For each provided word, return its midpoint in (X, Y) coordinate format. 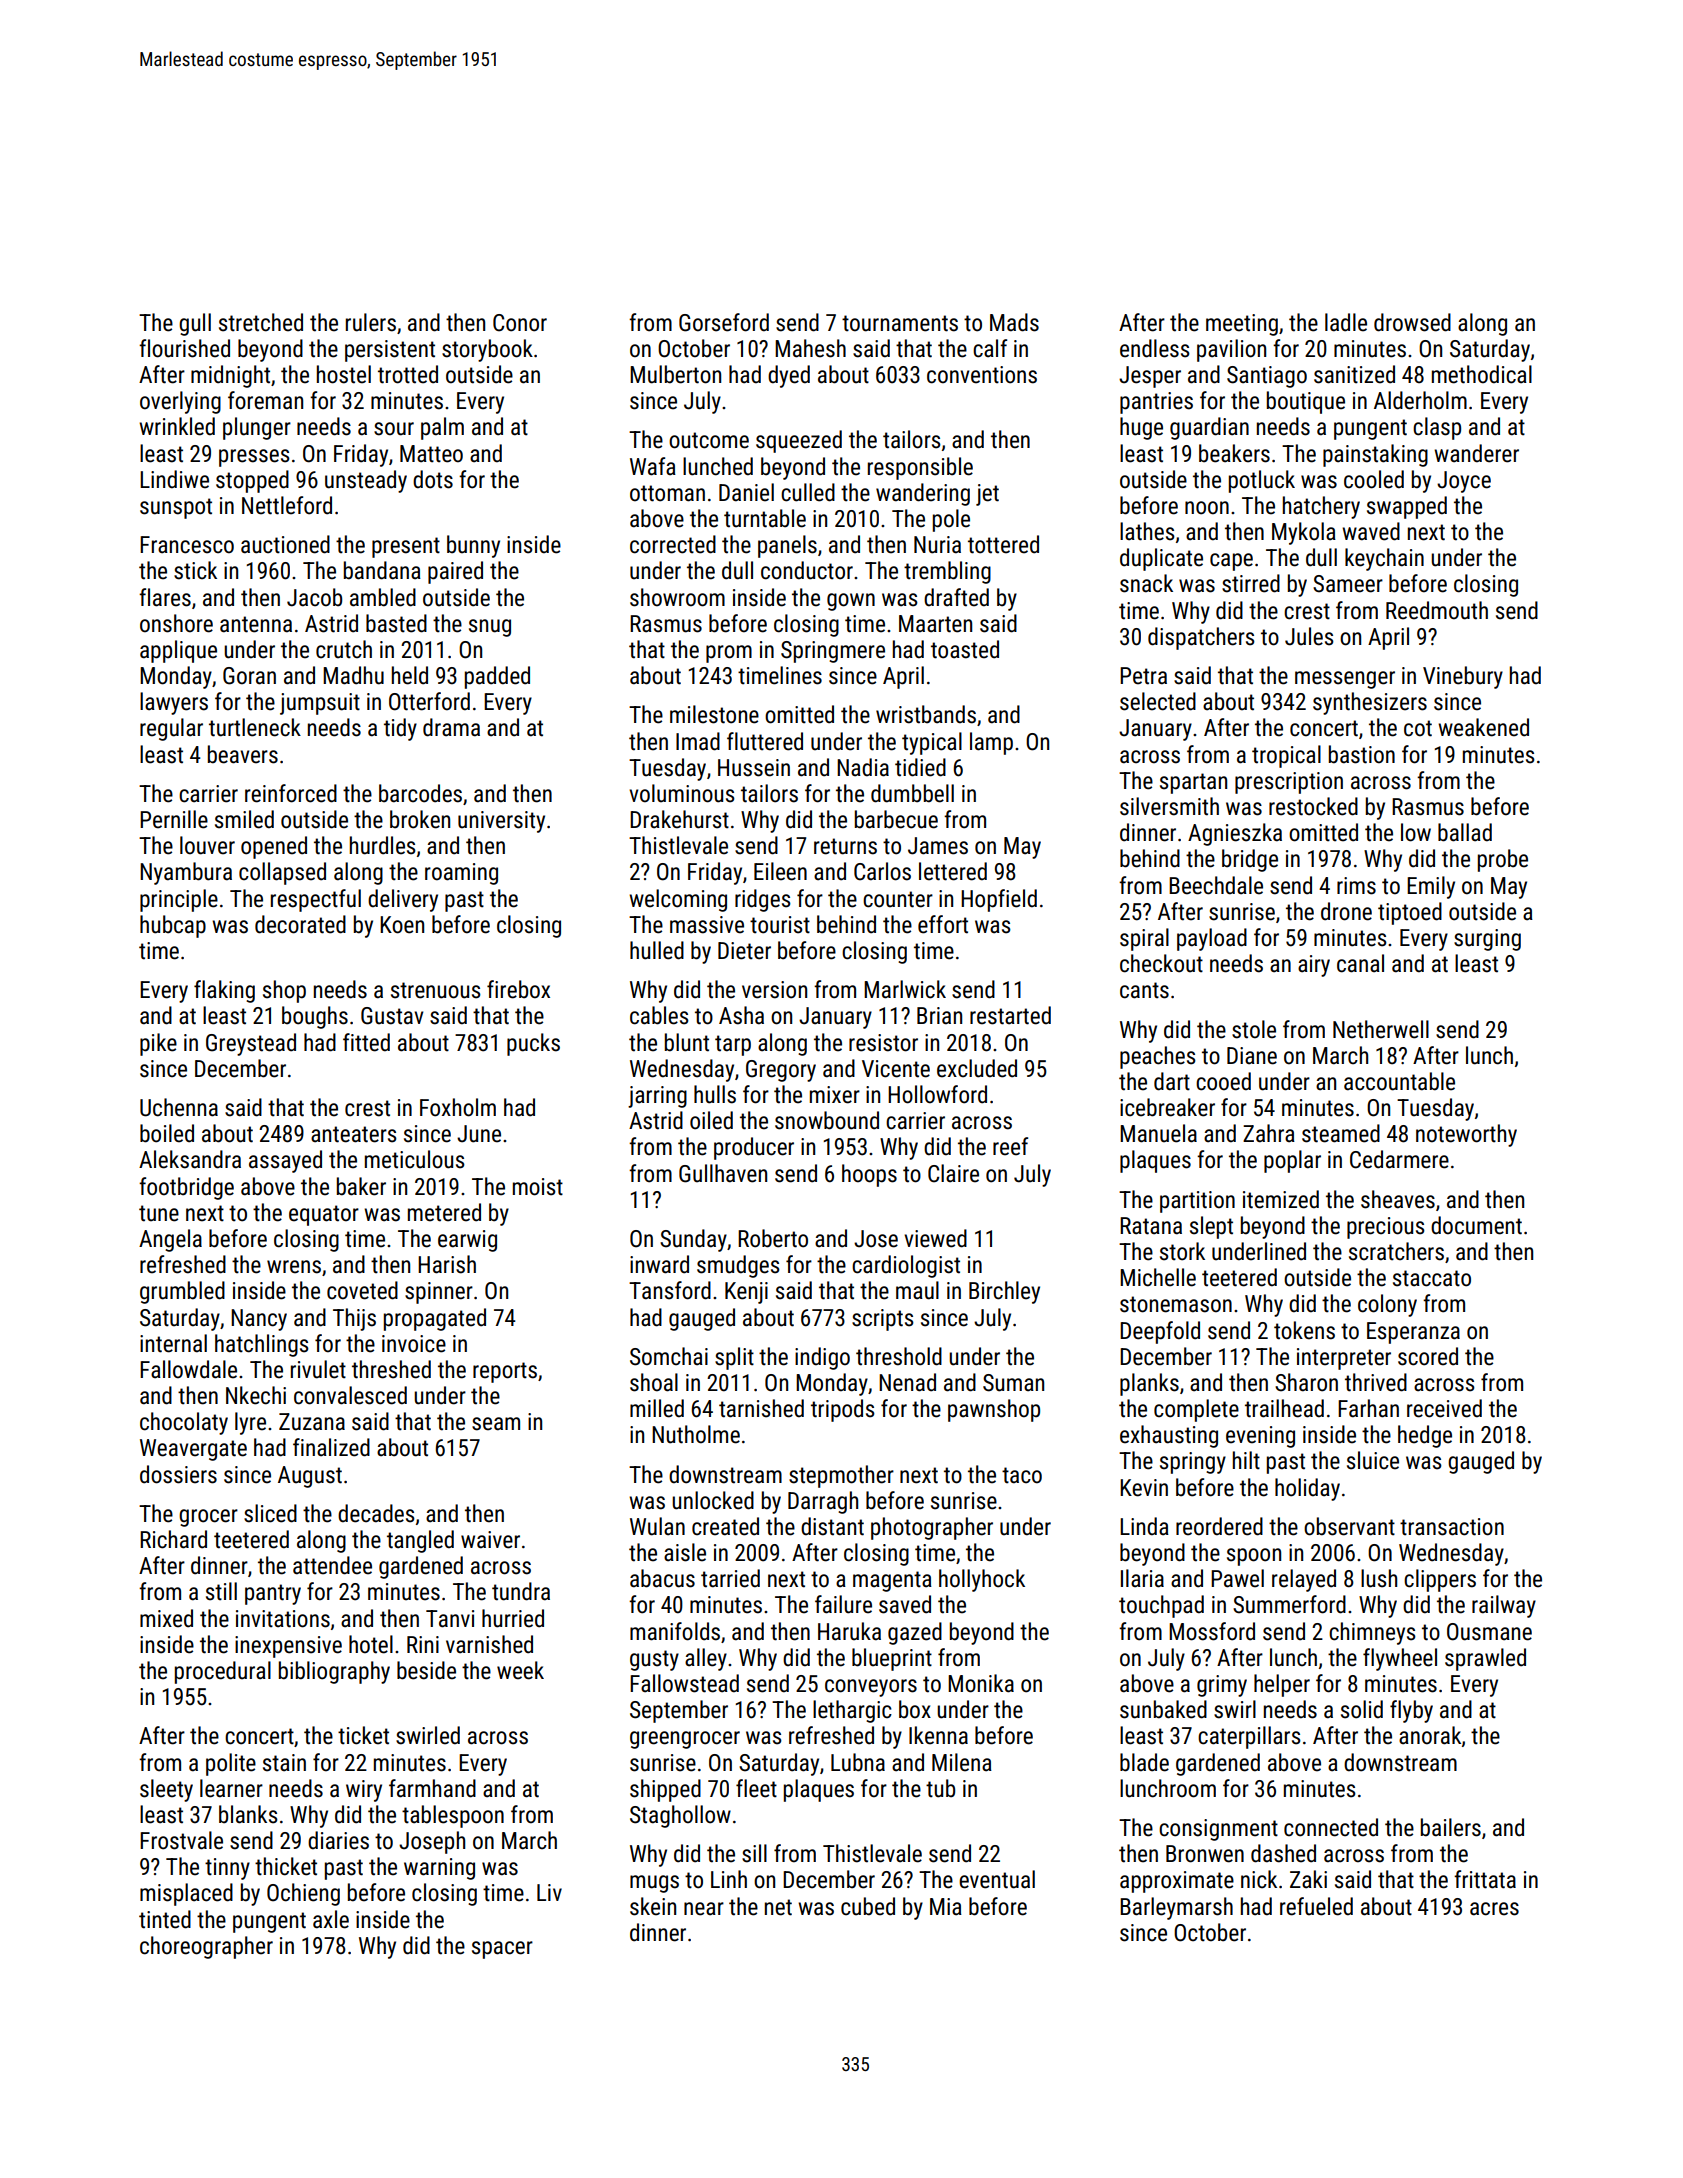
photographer (932, 1528)
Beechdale (1216, 885)
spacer (502, 1950)
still (221, 1591)
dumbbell (912, 793)
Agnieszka (1235, 834)
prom (729, 654)
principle (179, 900)
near (704, 1909)
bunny (473, 546)
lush (1379, 1578)
